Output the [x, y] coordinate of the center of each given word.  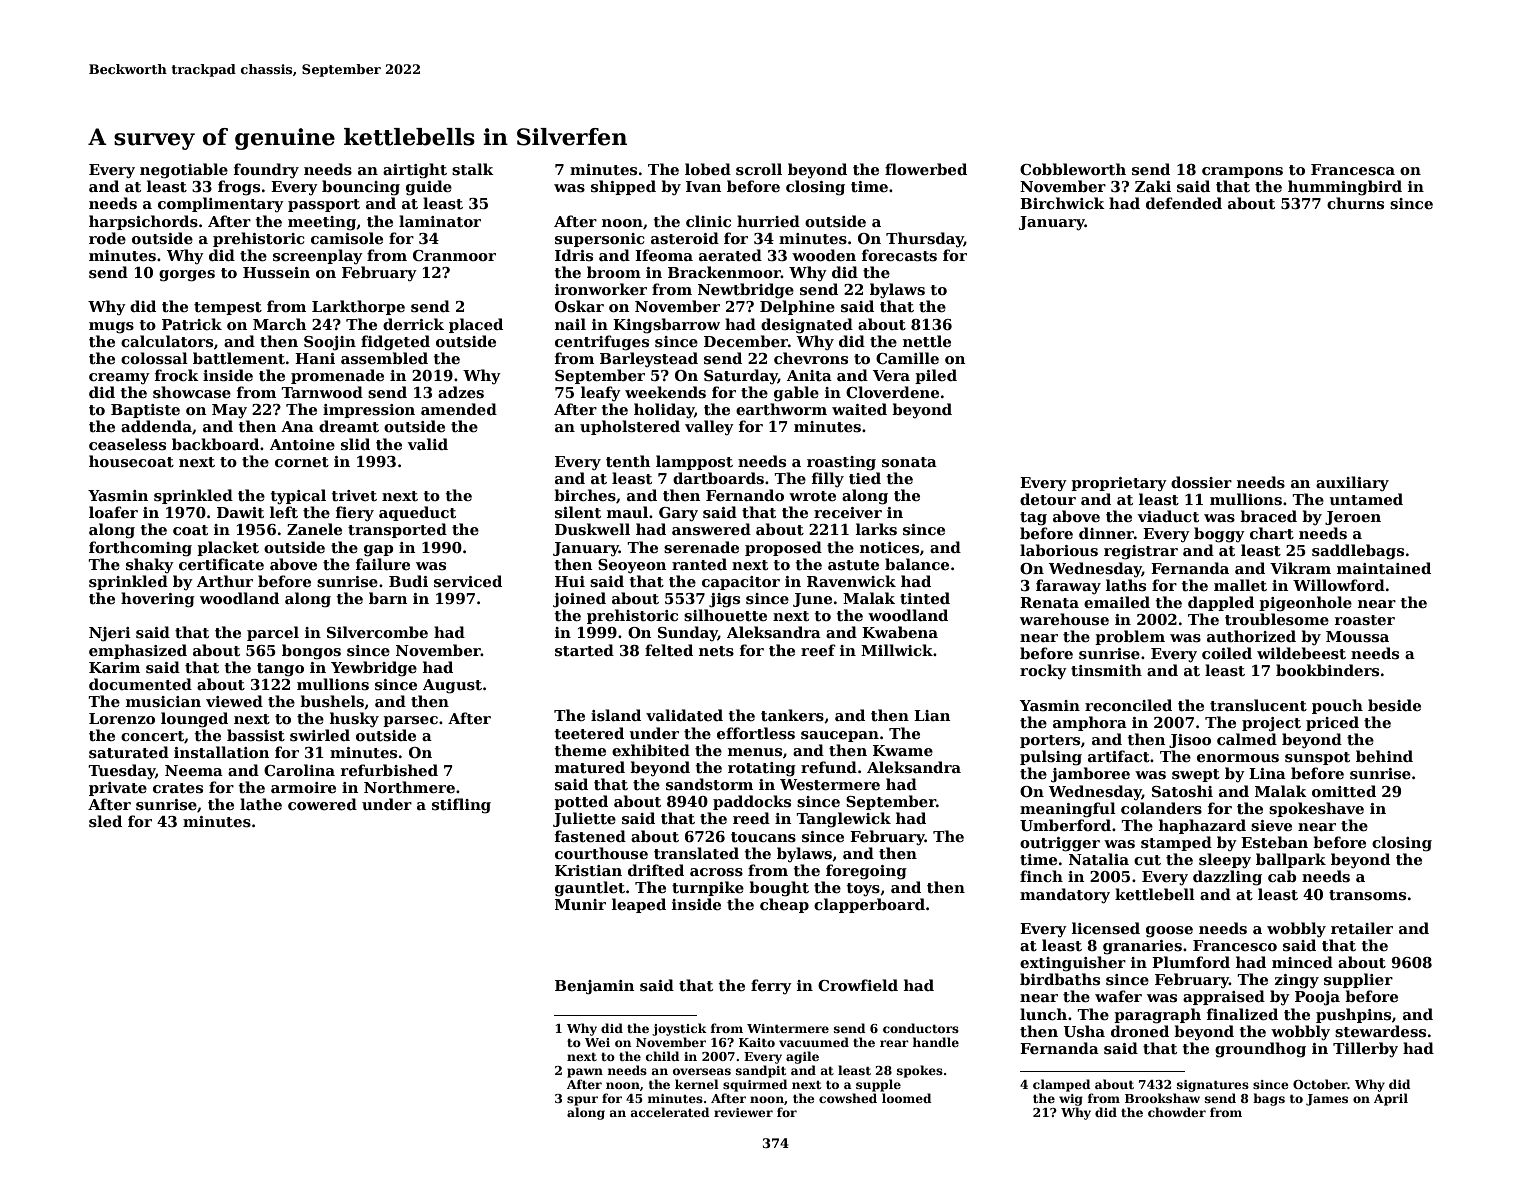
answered [711, 529]
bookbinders [1327, 670]
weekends [665, 392]
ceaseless [127, 444]
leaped [639, 905]
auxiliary [1352, 483]
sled [105, 821]
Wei [597, 1042]
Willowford [1339, 585]
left [284, 512]
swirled [320, 735]
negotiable [184, 171]
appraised [1224, 997]
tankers [792, 715]
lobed [708, 169]
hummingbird [1345, 188]
